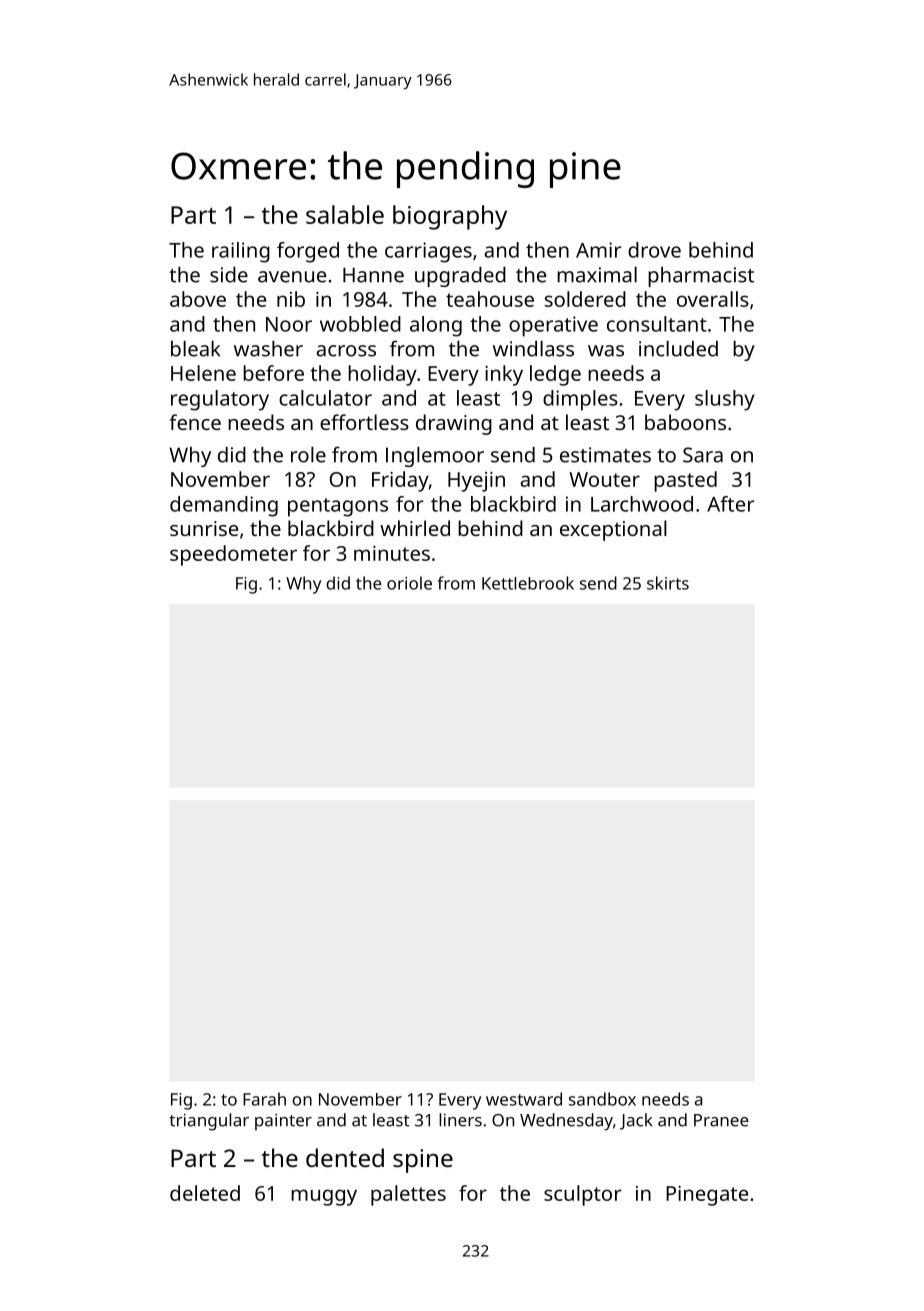 The width and height of the screenshot is (924, 1311). Describe the element at coordinates (528, 583) in the screenshot. I see `Kettlebrook` at that location.
